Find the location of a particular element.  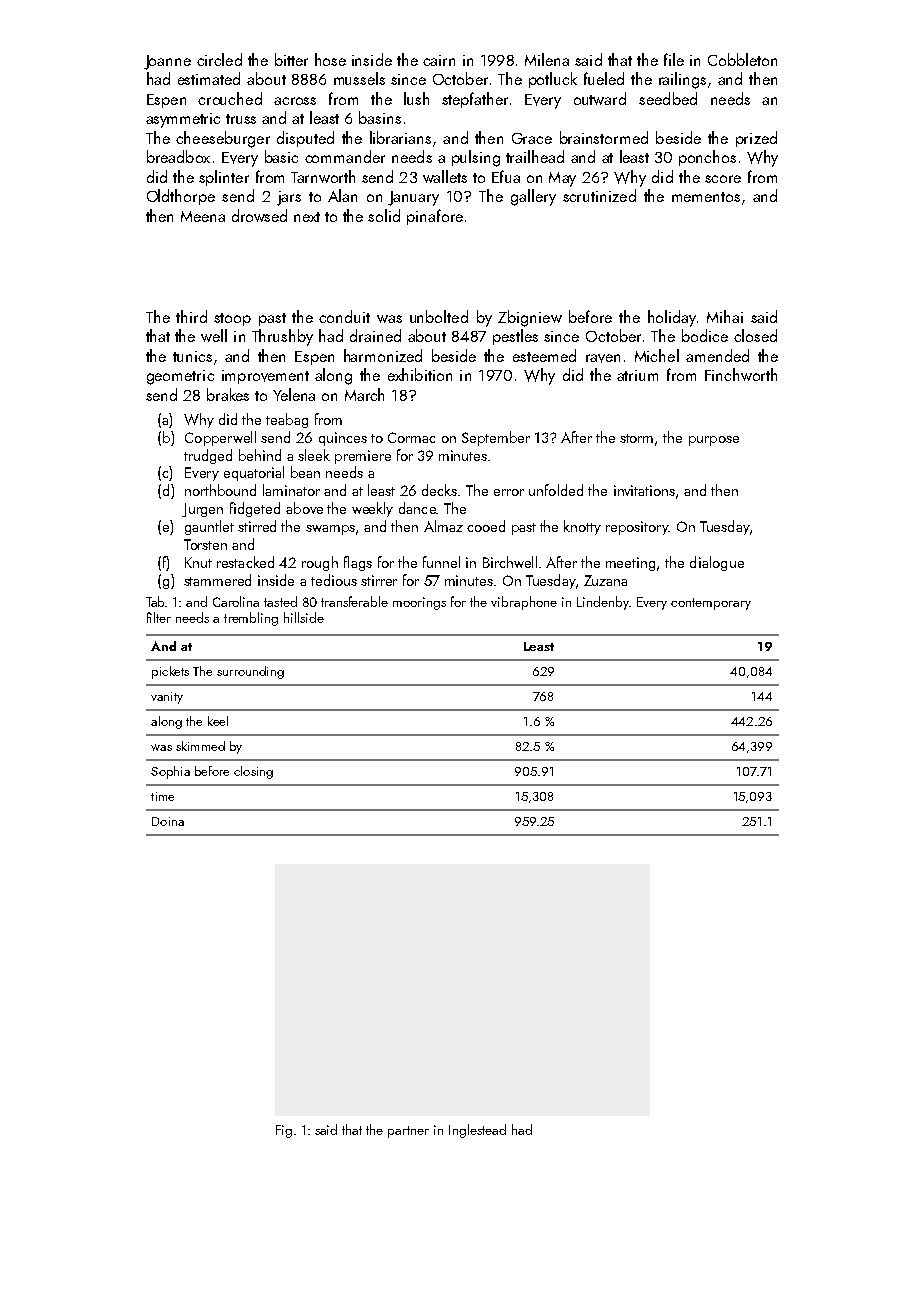

holiday is located at coordinates (672, 318).
